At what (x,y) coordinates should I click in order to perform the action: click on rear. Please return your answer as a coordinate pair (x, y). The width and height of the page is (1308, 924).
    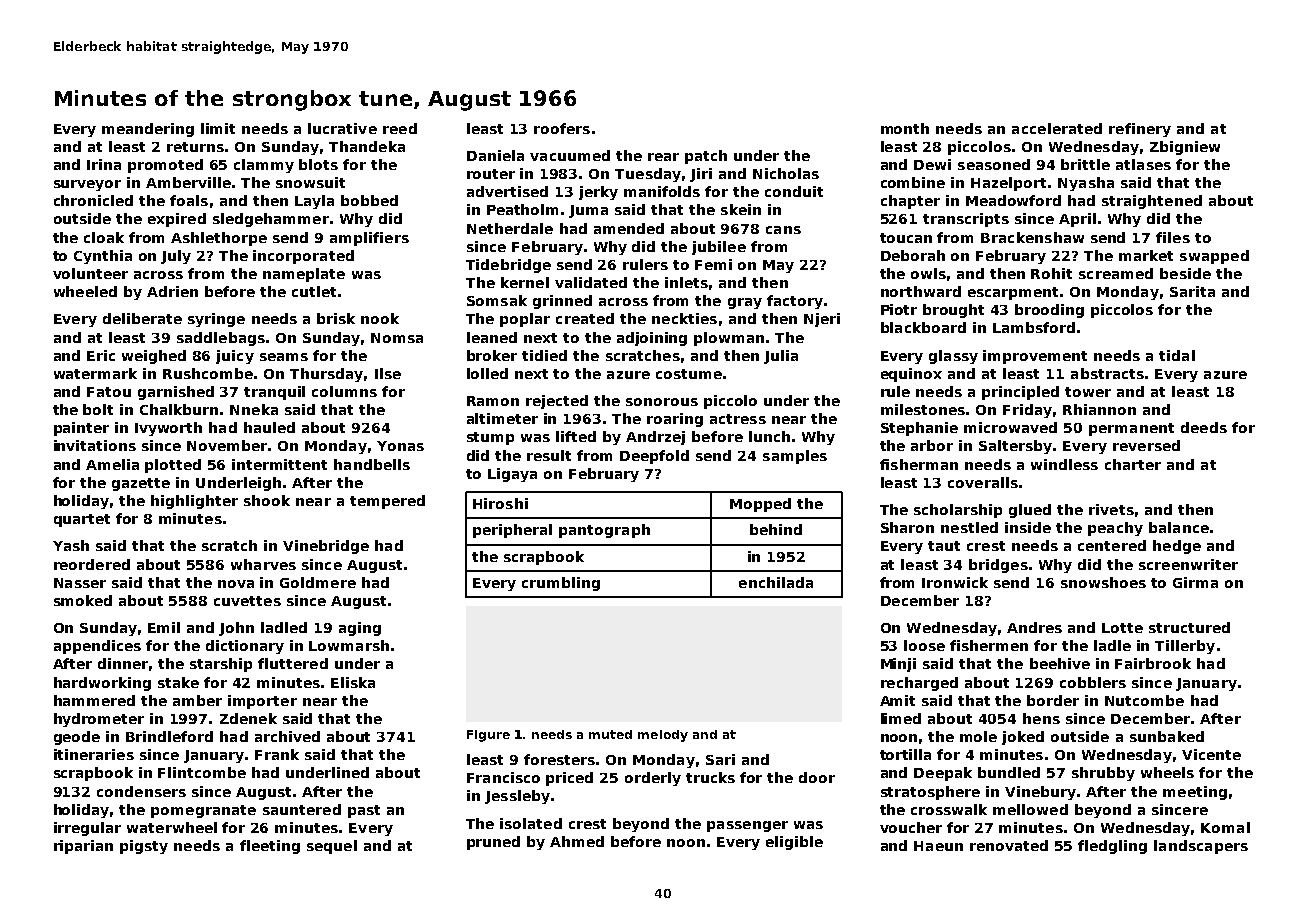
    Looking at the image, I should click on (663, 157).
